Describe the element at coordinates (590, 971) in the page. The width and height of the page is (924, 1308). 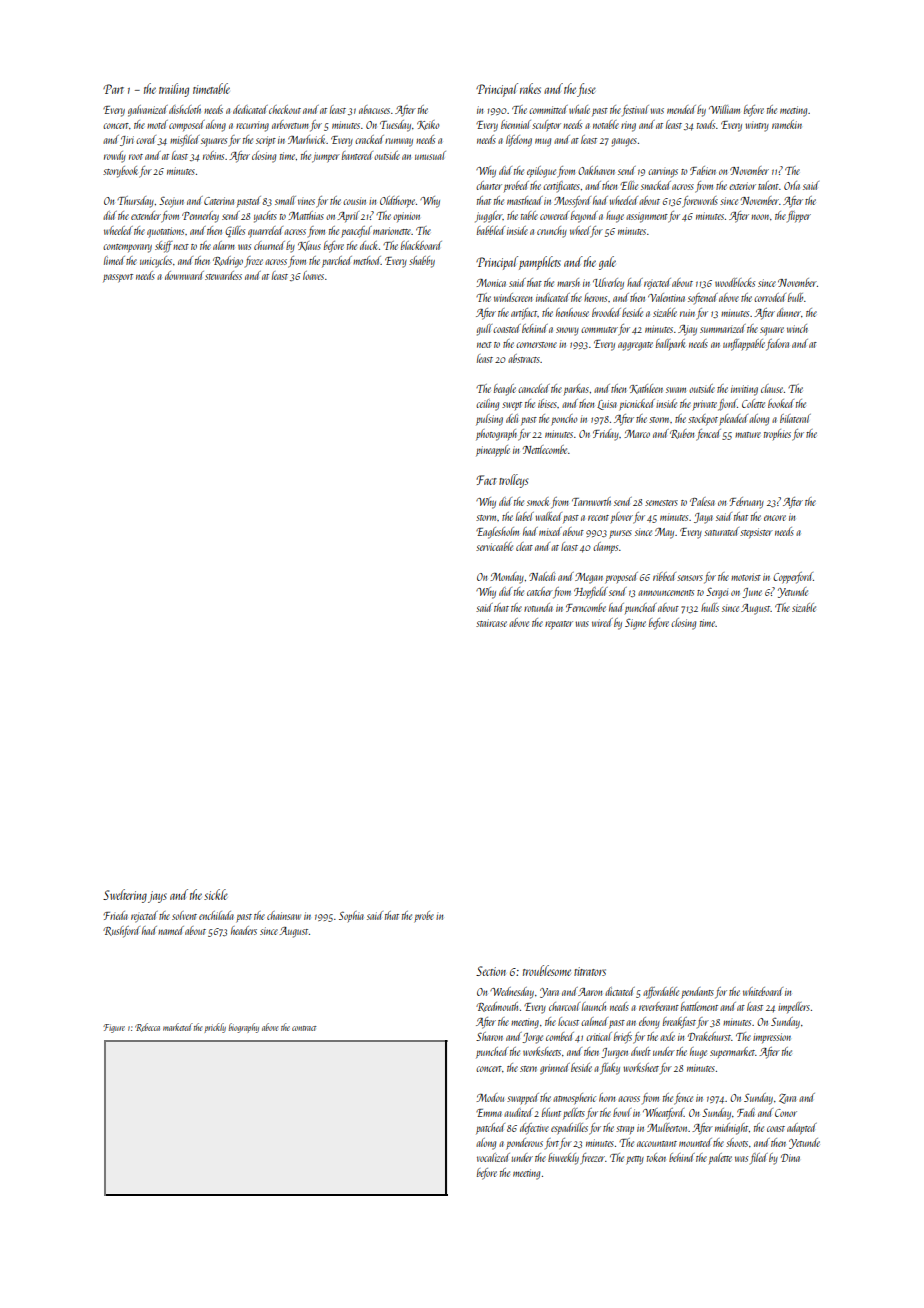
I see `titrators` at that location.
